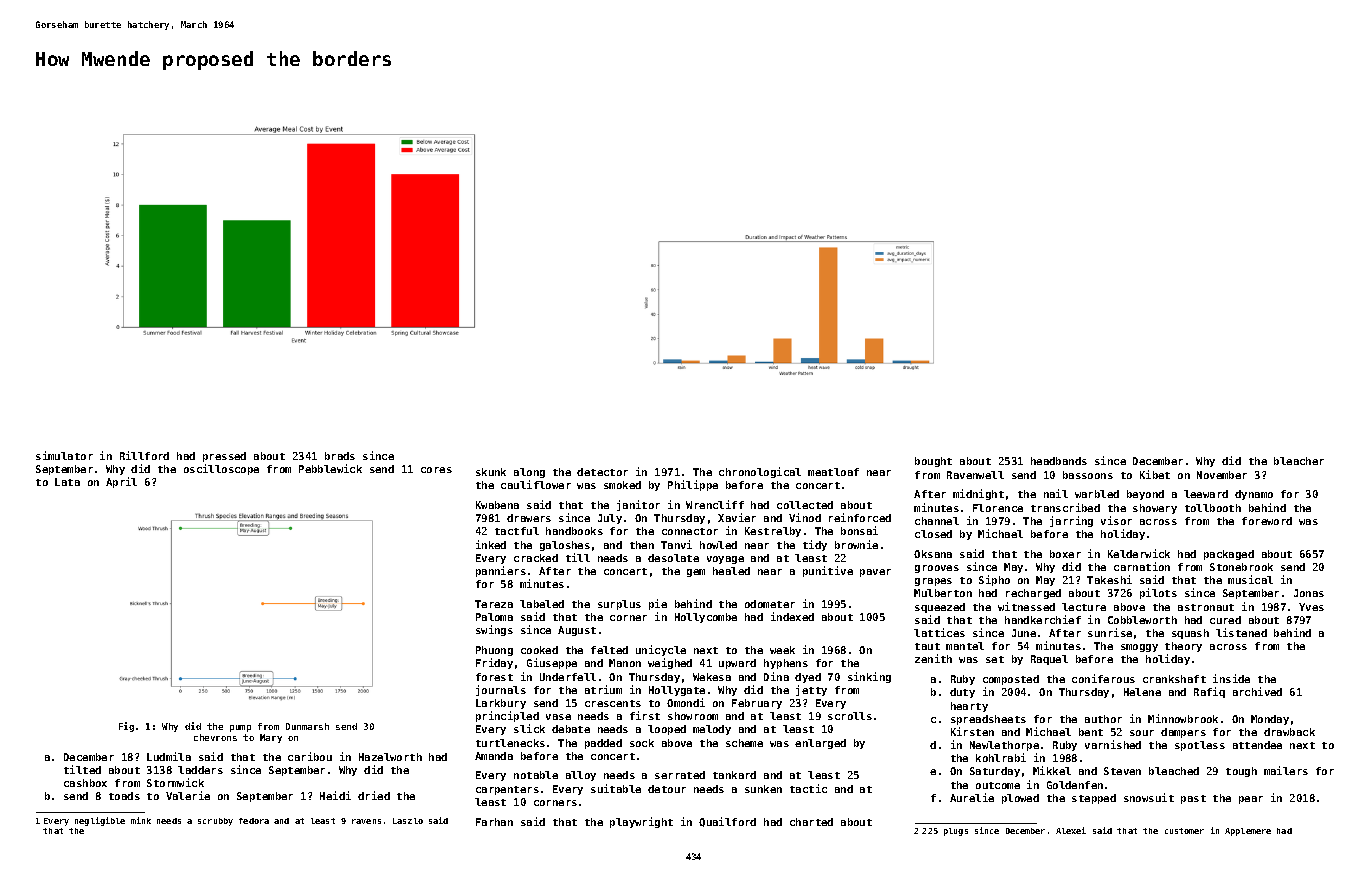 The width and height of the page is (1372, 887). I want to click on swings, so click(494, 630).
